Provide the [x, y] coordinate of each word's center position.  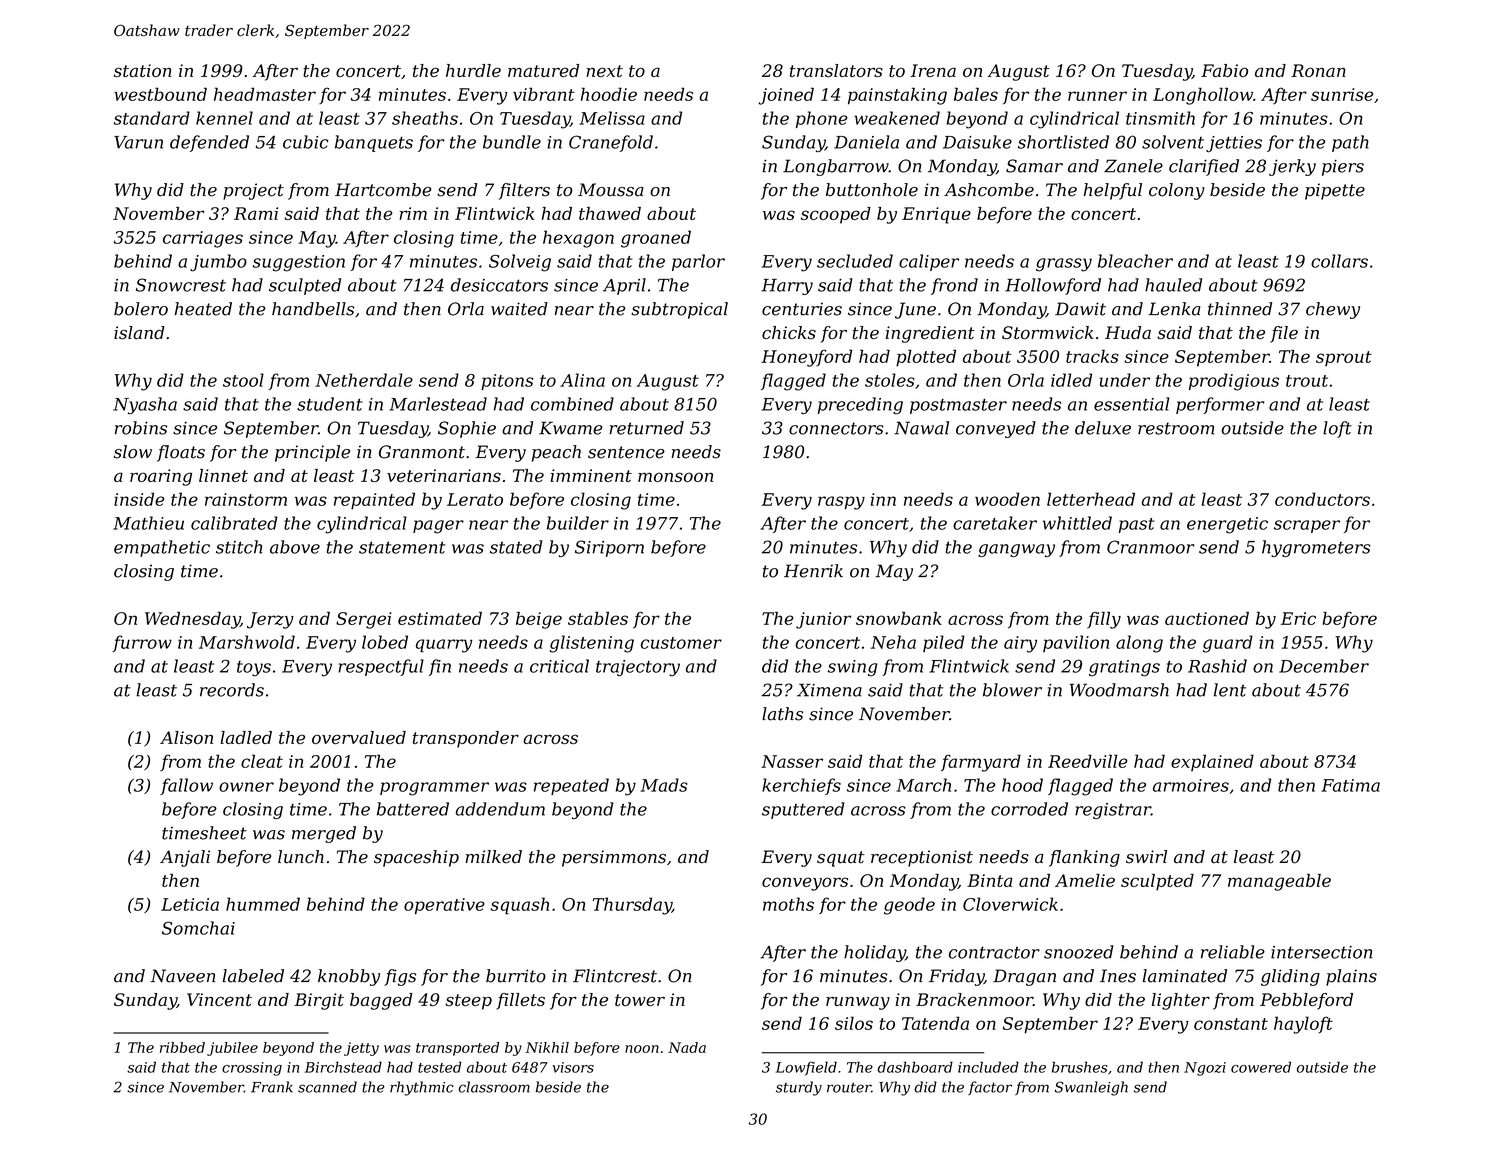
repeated [571, 786]
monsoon [675, 477]
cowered [1261, 1067]
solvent [1173, 142]
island [139, 333]
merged [324, 834]
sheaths [425, 118]
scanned [327, 1087]
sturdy [799, 1088]
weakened [897, 118]
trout [1307, 381]
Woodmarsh [1119, 690]
